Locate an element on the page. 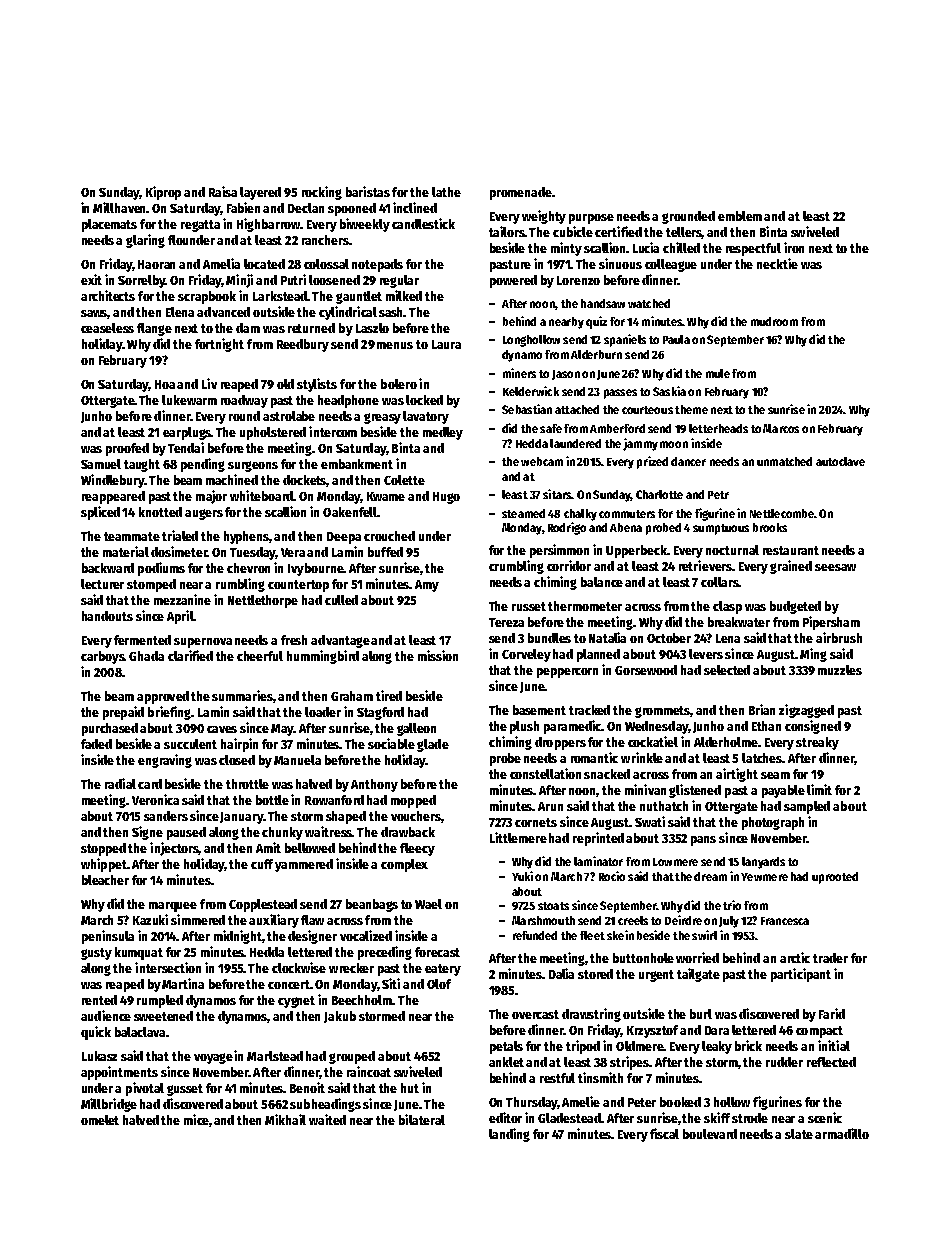 The width and height of the image is (952, 1233). iron is located at coordinates (794, 247).
